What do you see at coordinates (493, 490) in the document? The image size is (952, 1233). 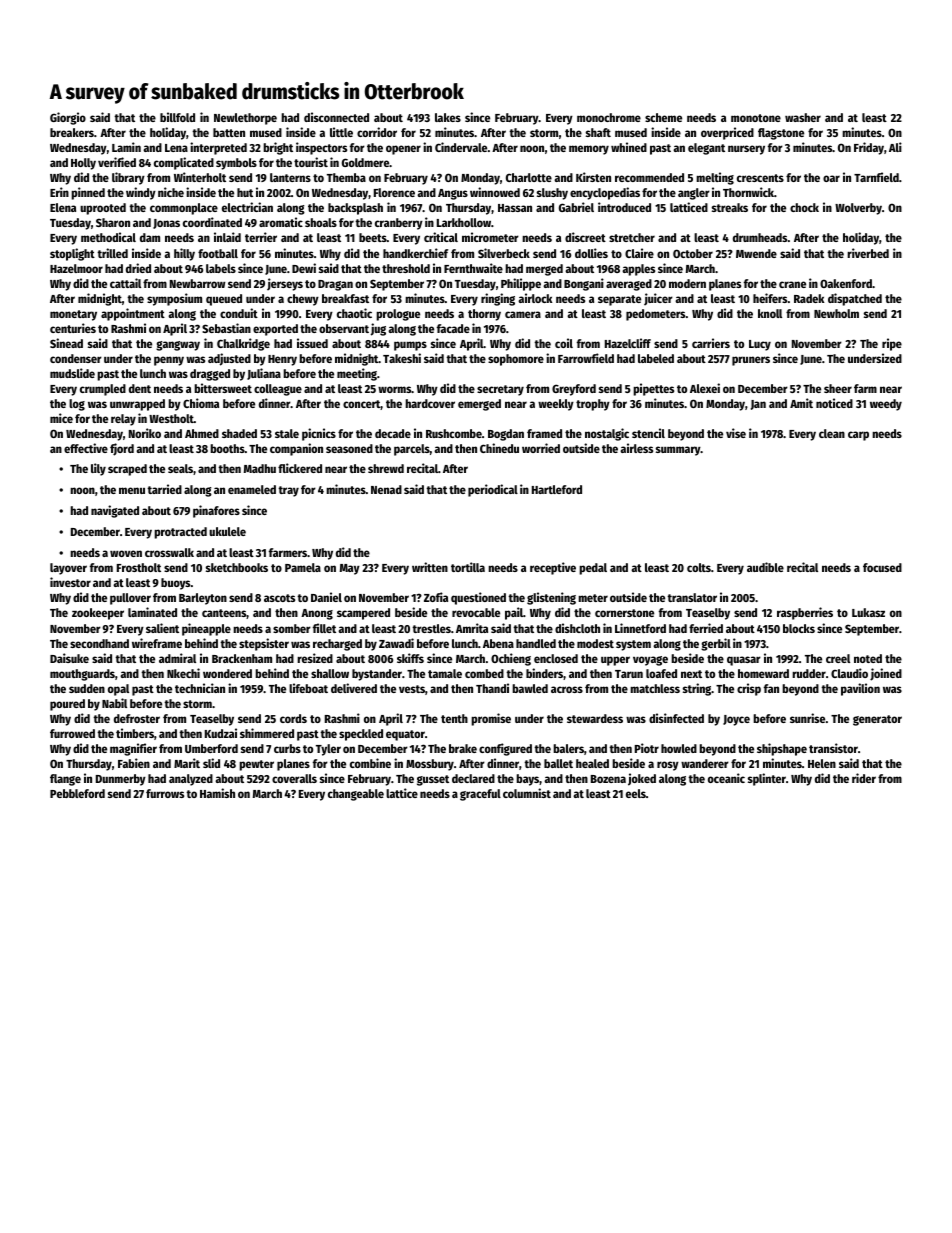 I see `periodical` at bounding box center [493, 490].
